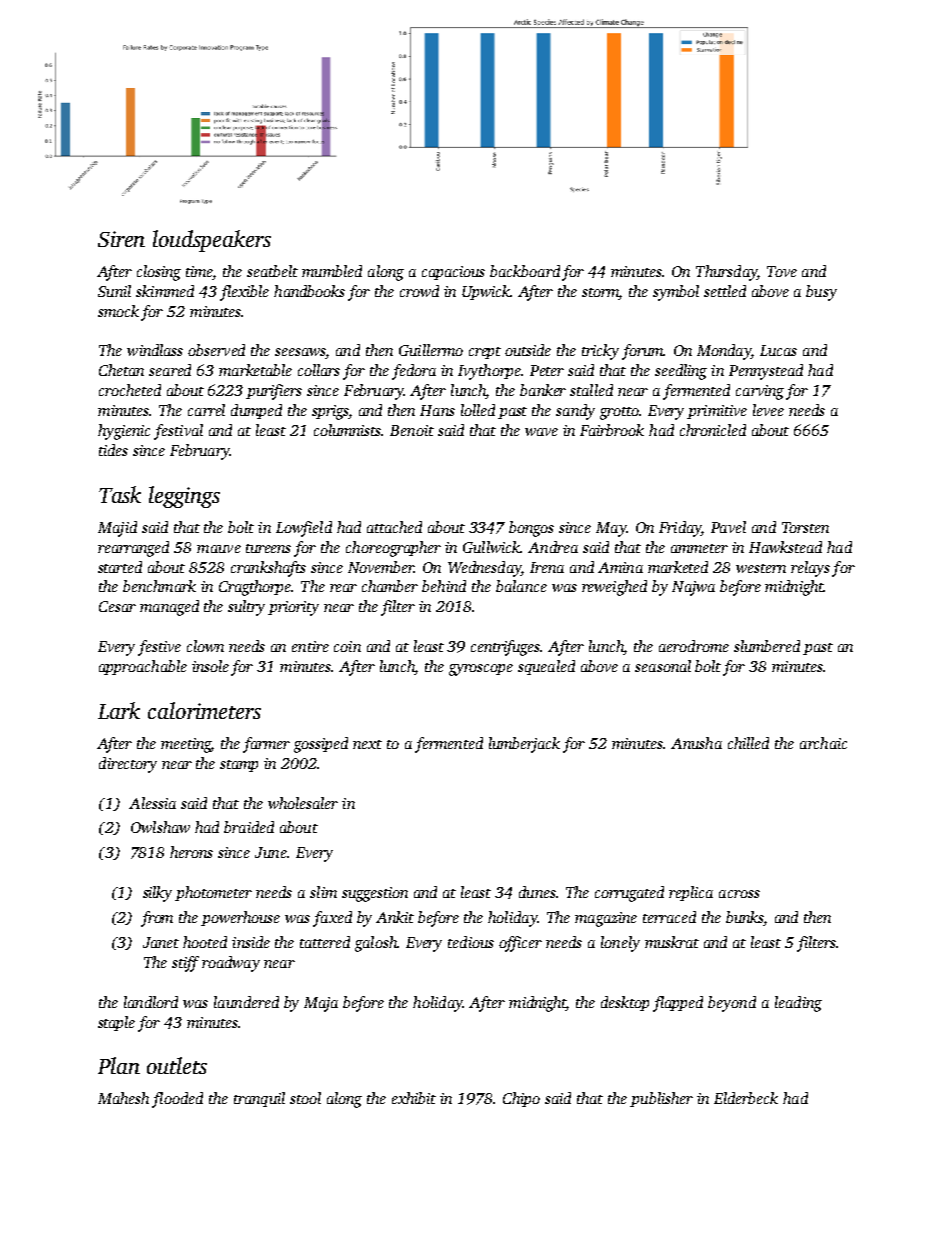 Image resolution: width=952 pixels, height=1233 pixels. Describe the element at coordinates (414, 1098) in the screenshot. I see `exhibit` at that location.
